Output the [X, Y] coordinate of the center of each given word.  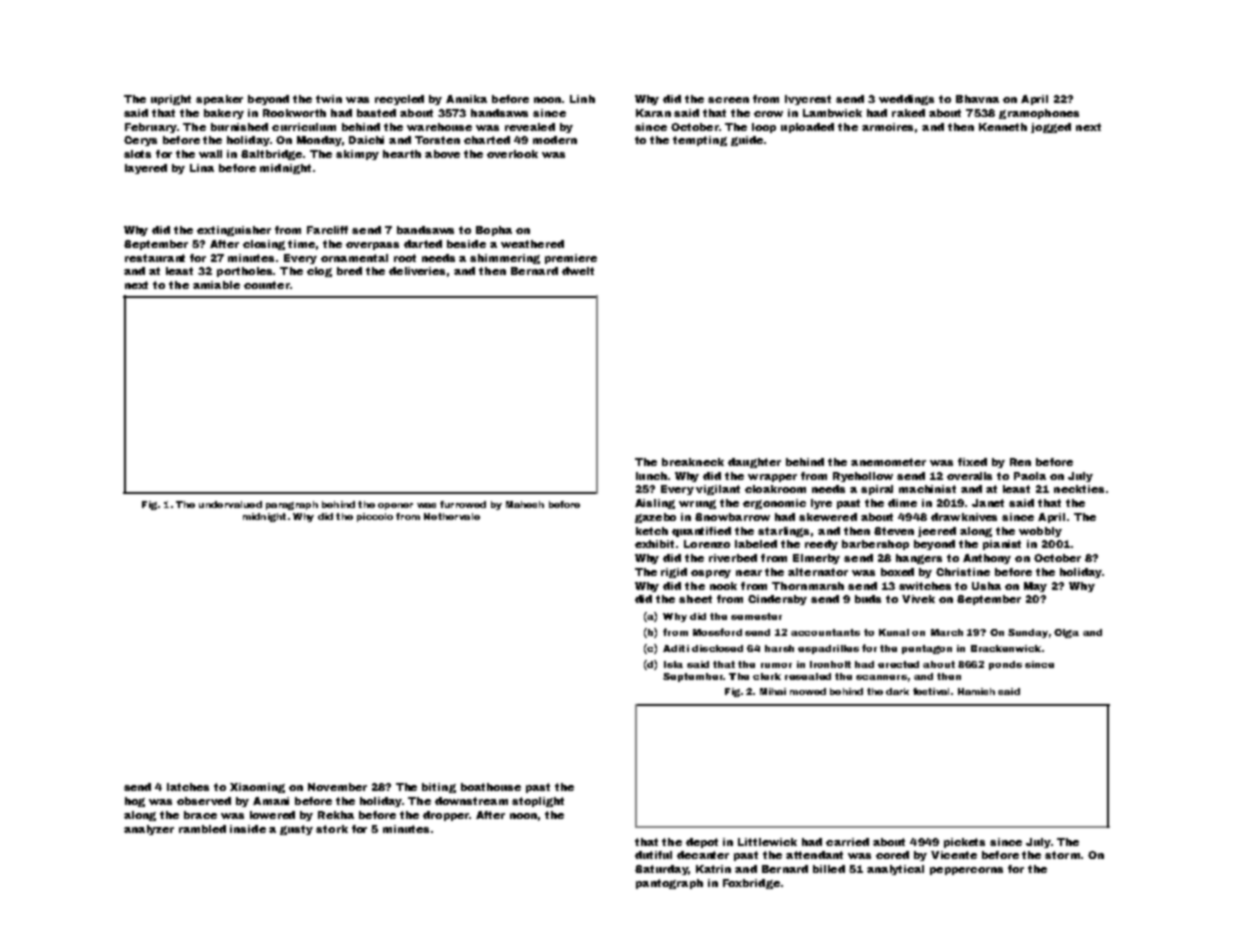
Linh [582, 99]
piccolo [375, 517]
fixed [972, 462]
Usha [986, 586]
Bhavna [977, 99]
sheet [695, 599]
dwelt [578, 271]
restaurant [155, 258]
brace [200, 815]
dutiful [653, 855]
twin [329, 99]
